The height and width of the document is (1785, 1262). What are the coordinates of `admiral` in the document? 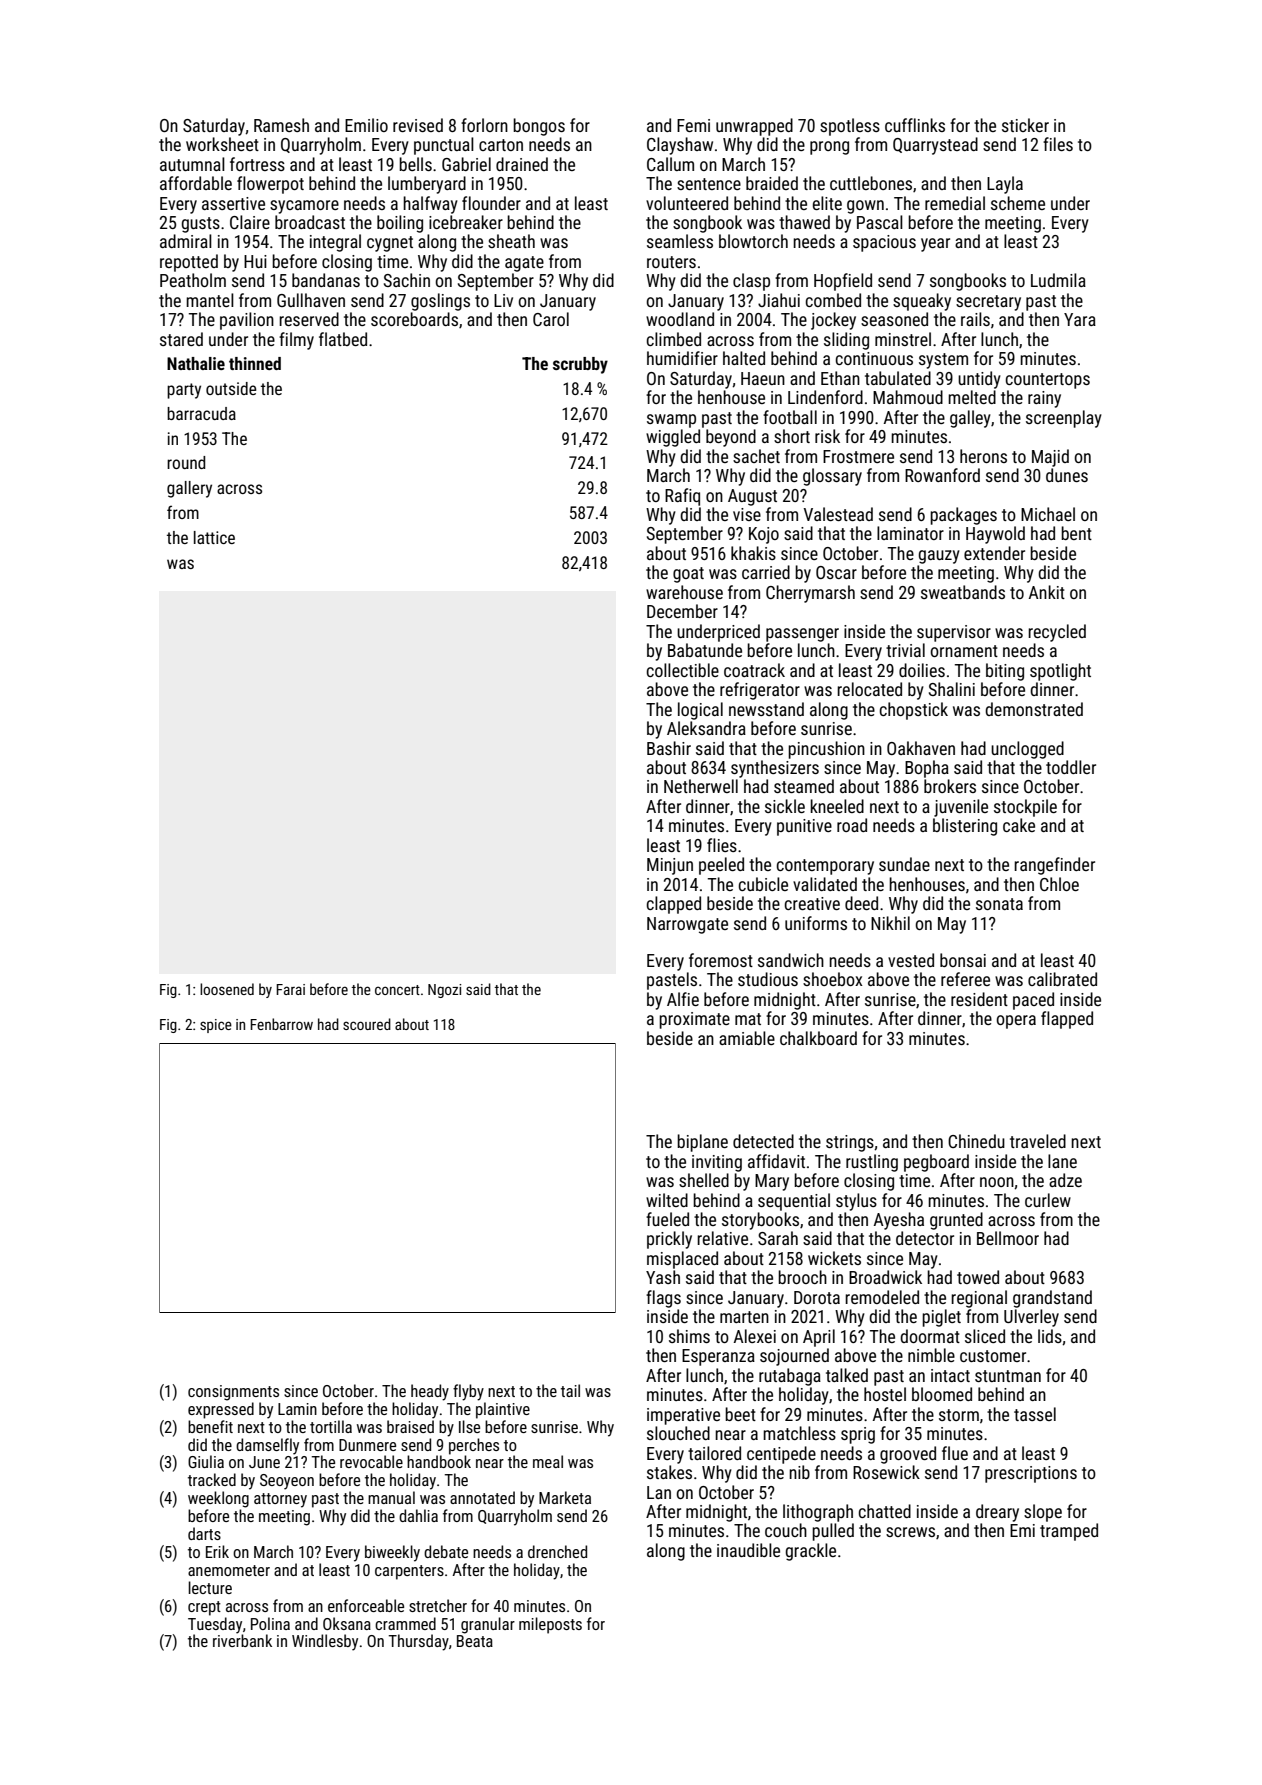 It's located at (186, 241).
